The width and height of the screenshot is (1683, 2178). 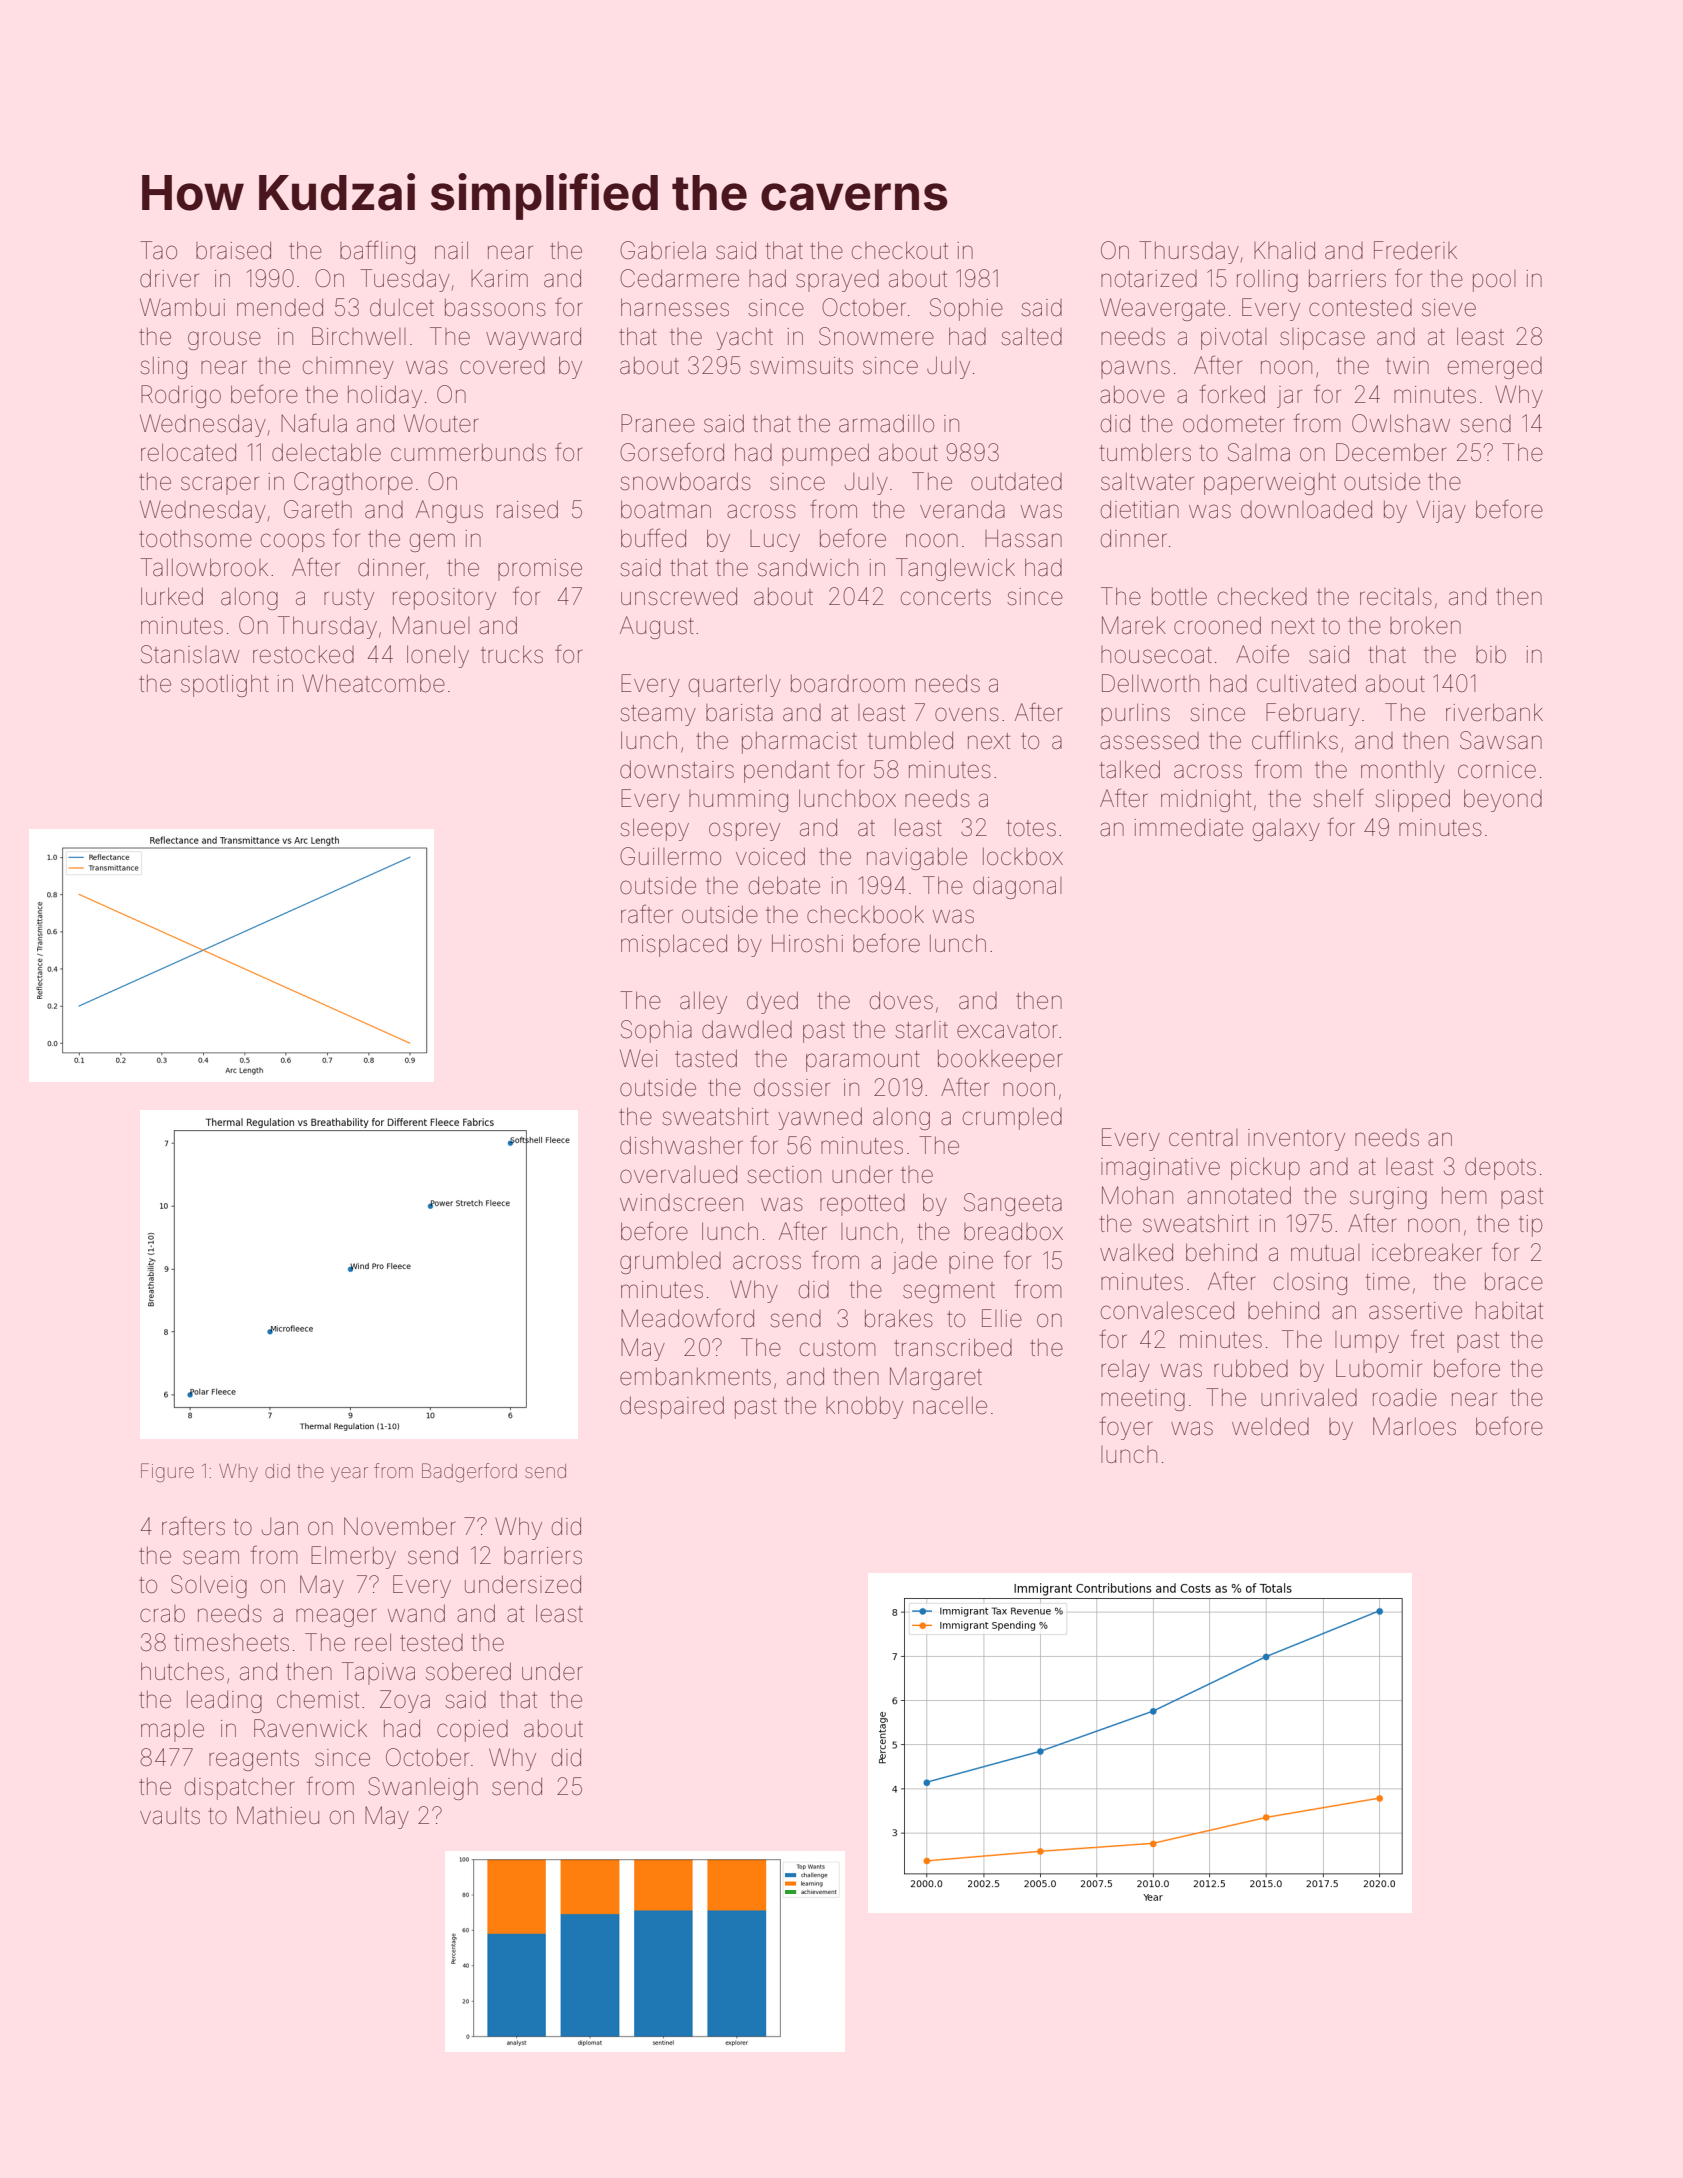 What do you see at coordinates (1136, 1253) in the screenshot?
I see `walked` at bounding box center [1136, 1253].
